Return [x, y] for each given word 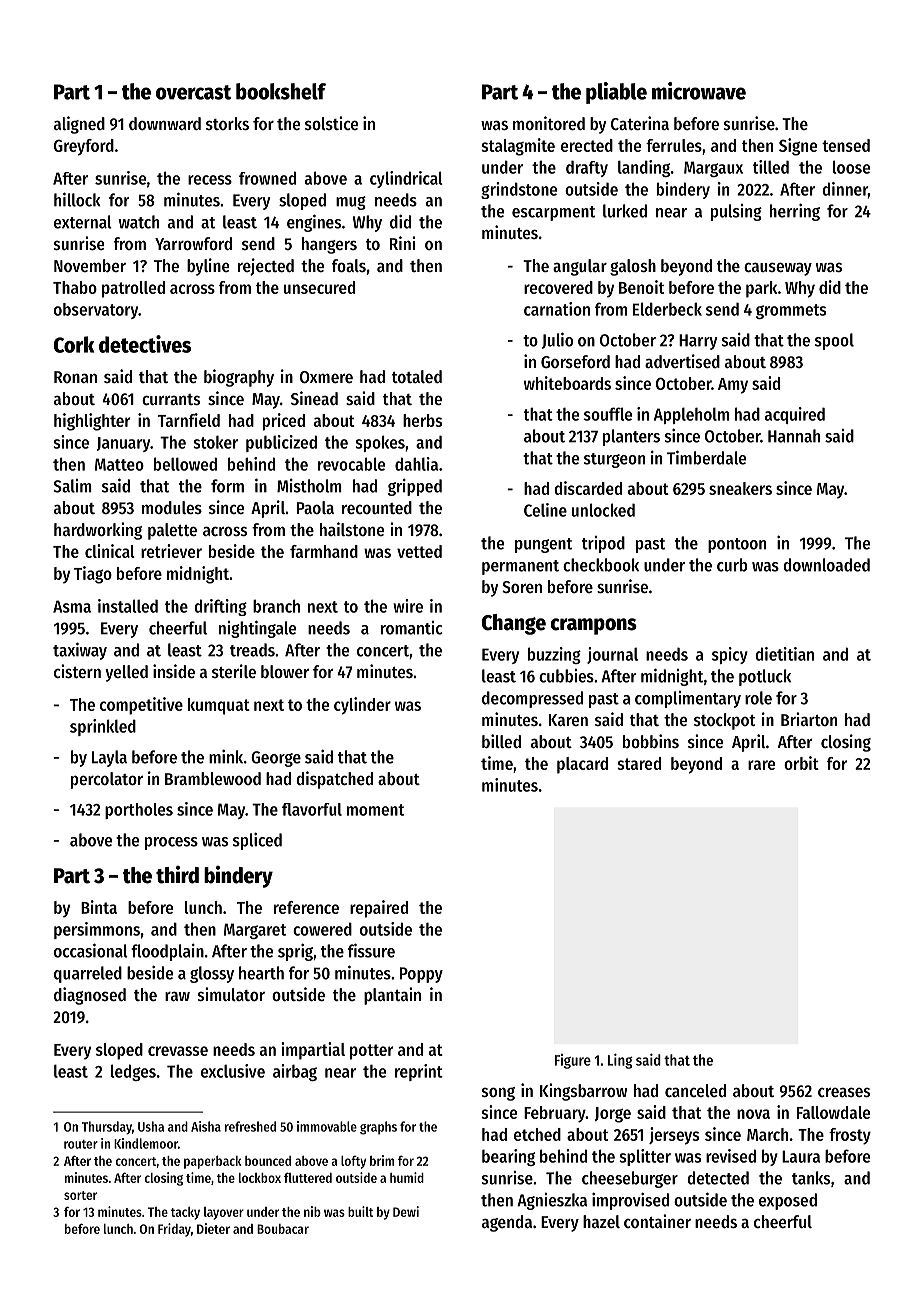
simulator [231, 994]
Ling [620, 1061]
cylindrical [406, 179]
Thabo [75, 287]
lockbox [260, 1178]
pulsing [736, 212]
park [761, 289]
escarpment [553, 213]
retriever [171, 551]
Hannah [794, 436]
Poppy [421, 975]
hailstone [352, 529]
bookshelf [281, 91]
